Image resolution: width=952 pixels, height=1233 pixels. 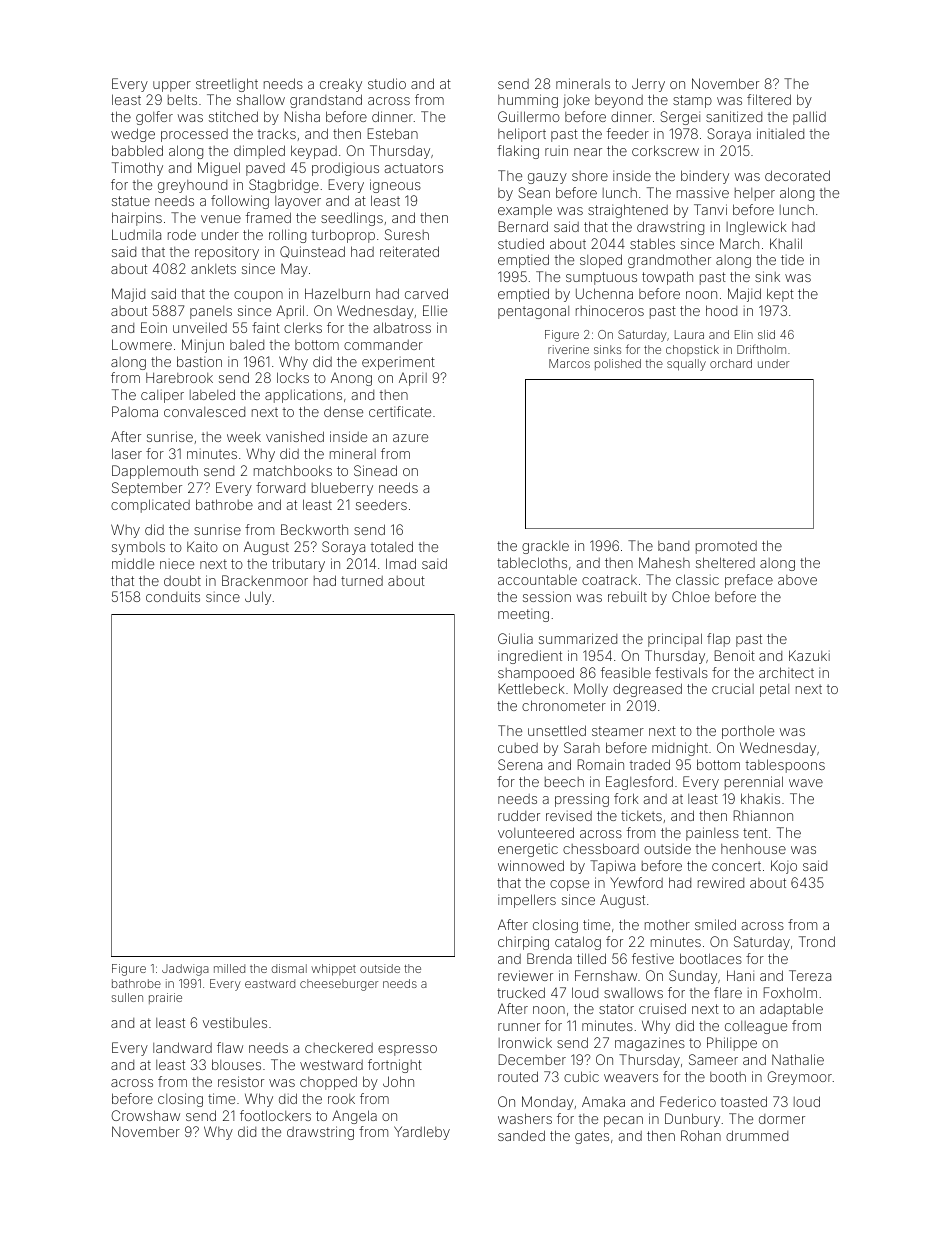 What do you see at coordinates (652, 243) in the screenshot?
I see `stables` at bounding box center [652, 243].
